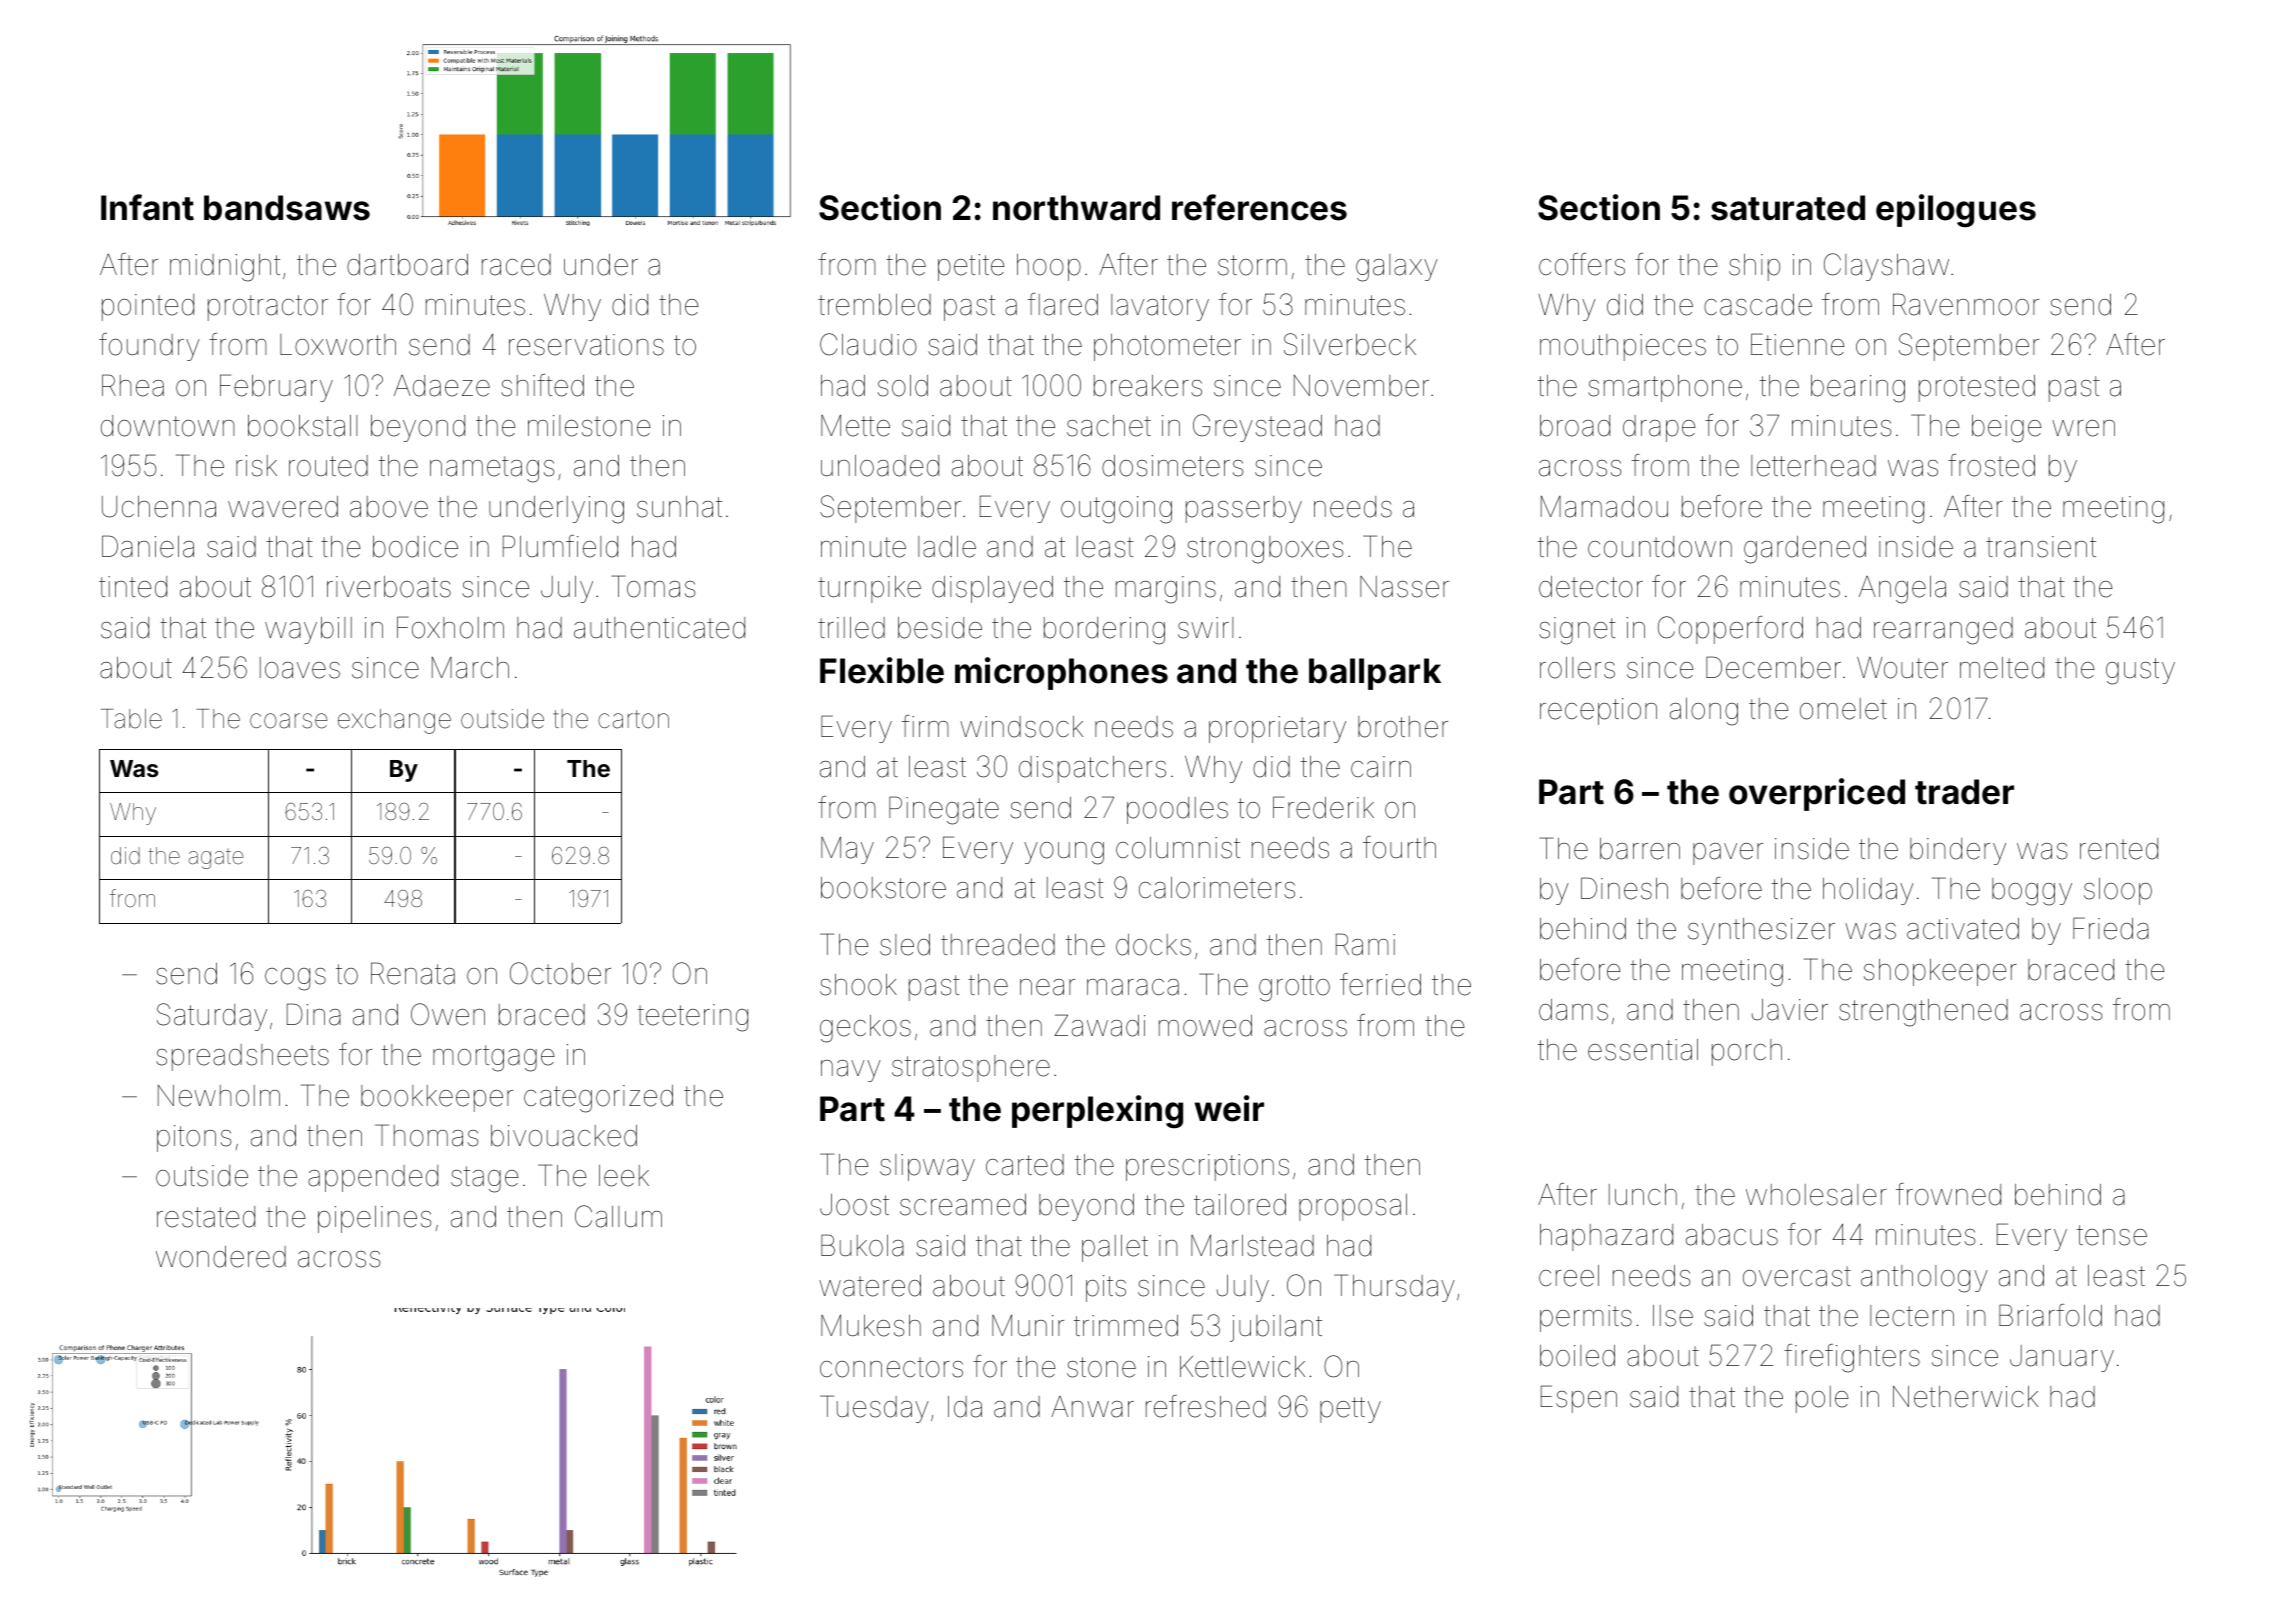 The height and width of the document is (1620, 2292). Describe the element at coordinates (1852, 1358) in the document. I see `firefighters` at that location.
